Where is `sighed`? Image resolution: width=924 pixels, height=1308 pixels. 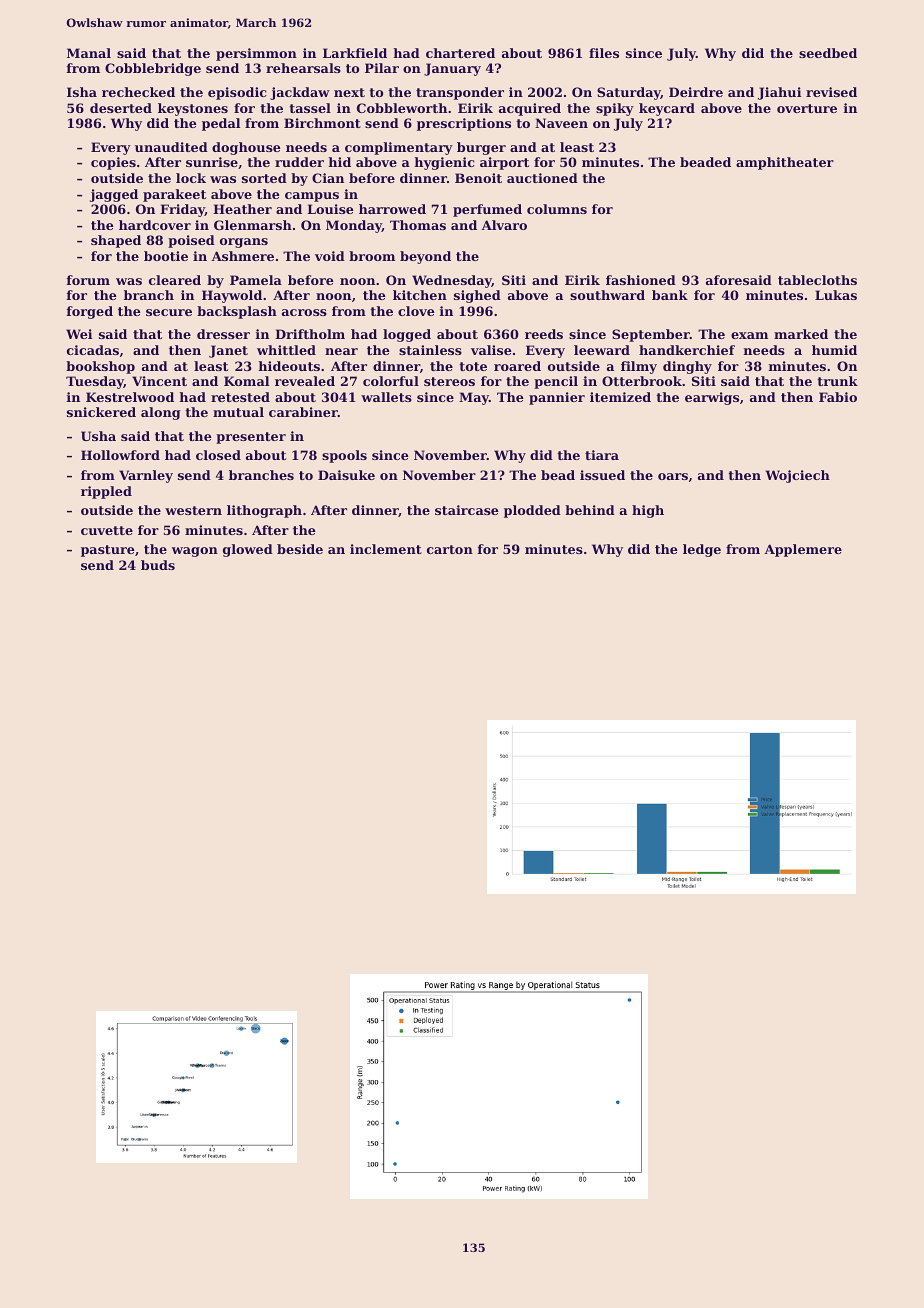 sighed is located at coordinates (477, 296).
